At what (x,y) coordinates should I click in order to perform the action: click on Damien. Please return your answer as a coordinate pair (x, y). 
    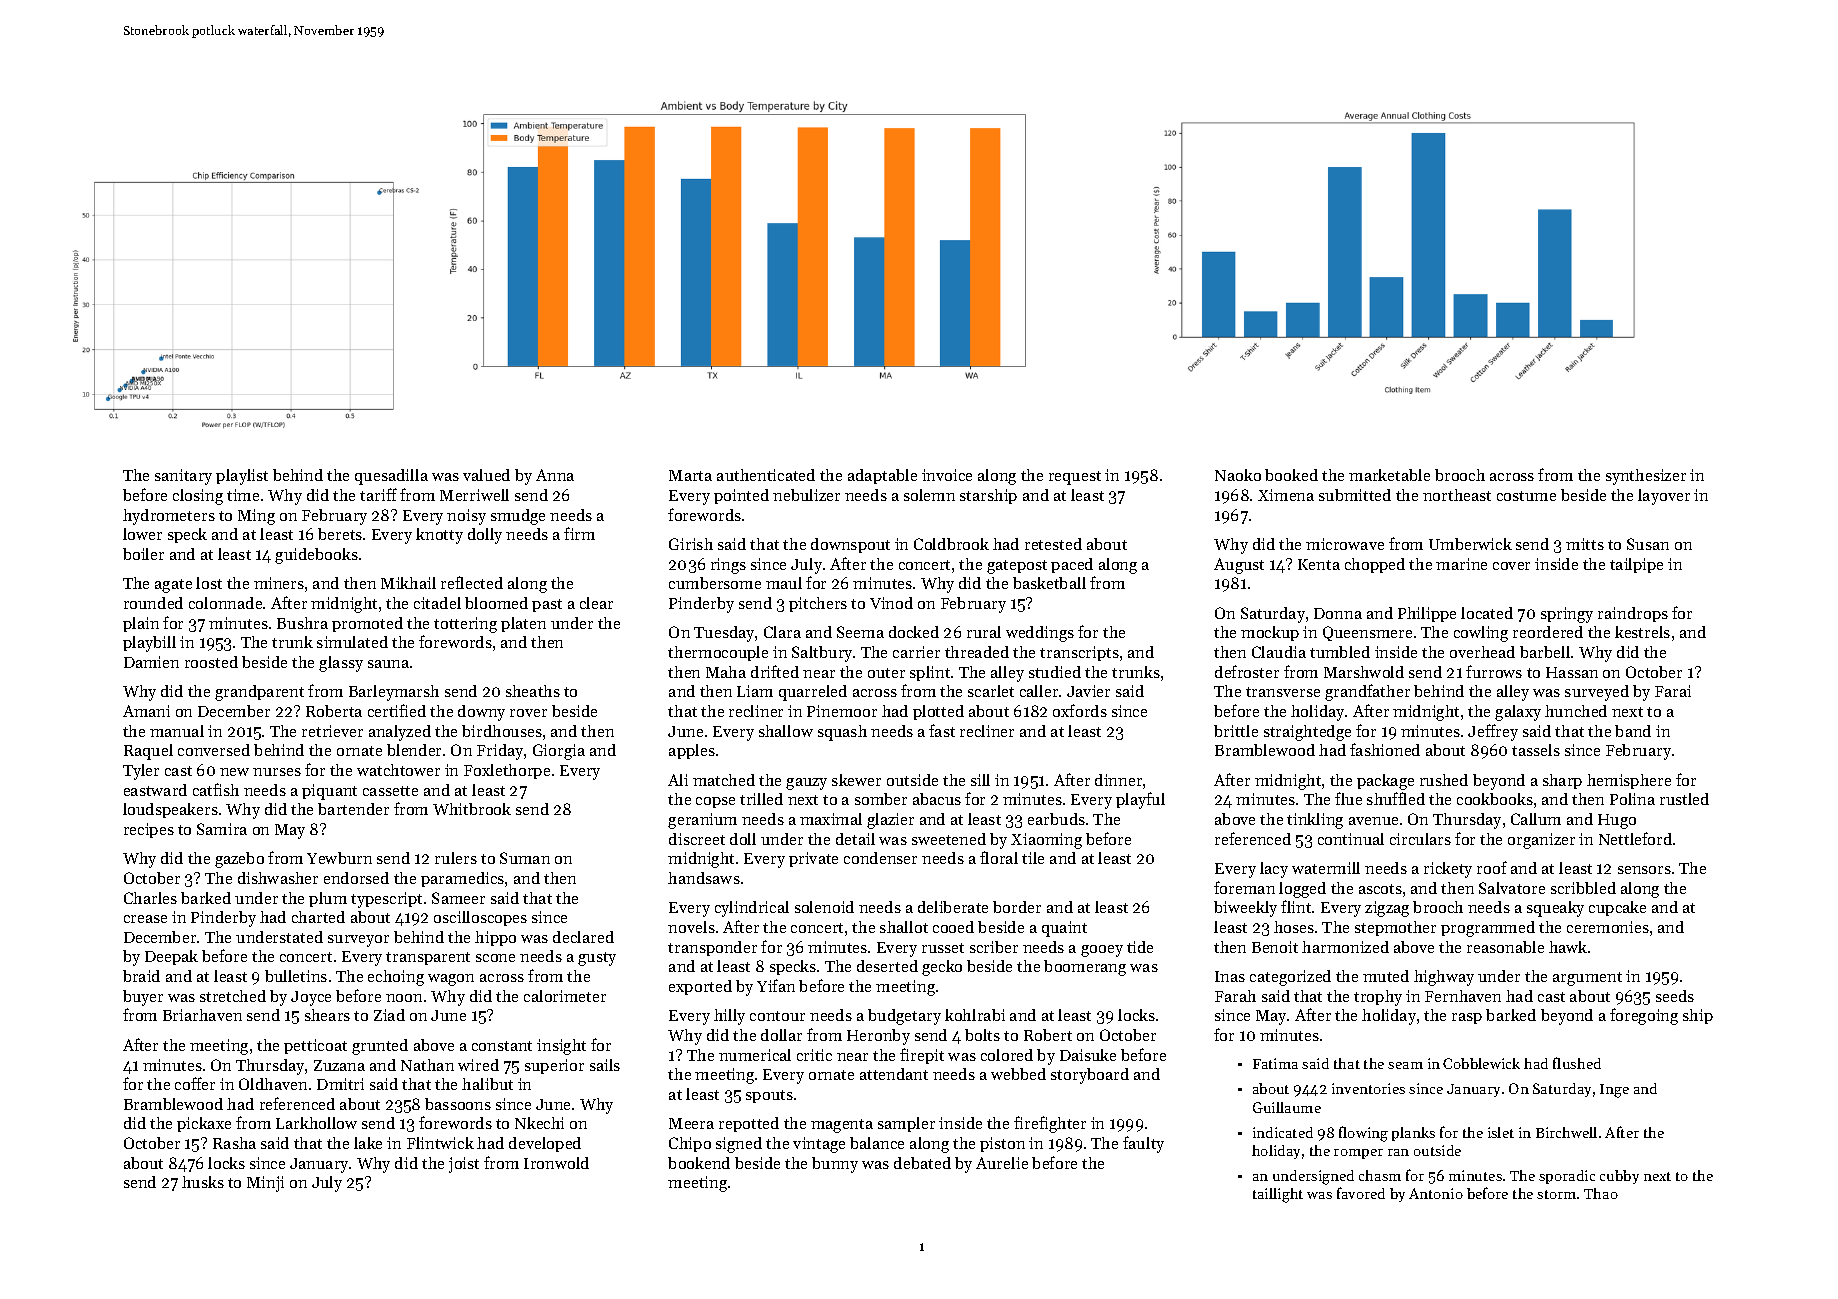
    Looking at the image, I should click on (151, 662).
